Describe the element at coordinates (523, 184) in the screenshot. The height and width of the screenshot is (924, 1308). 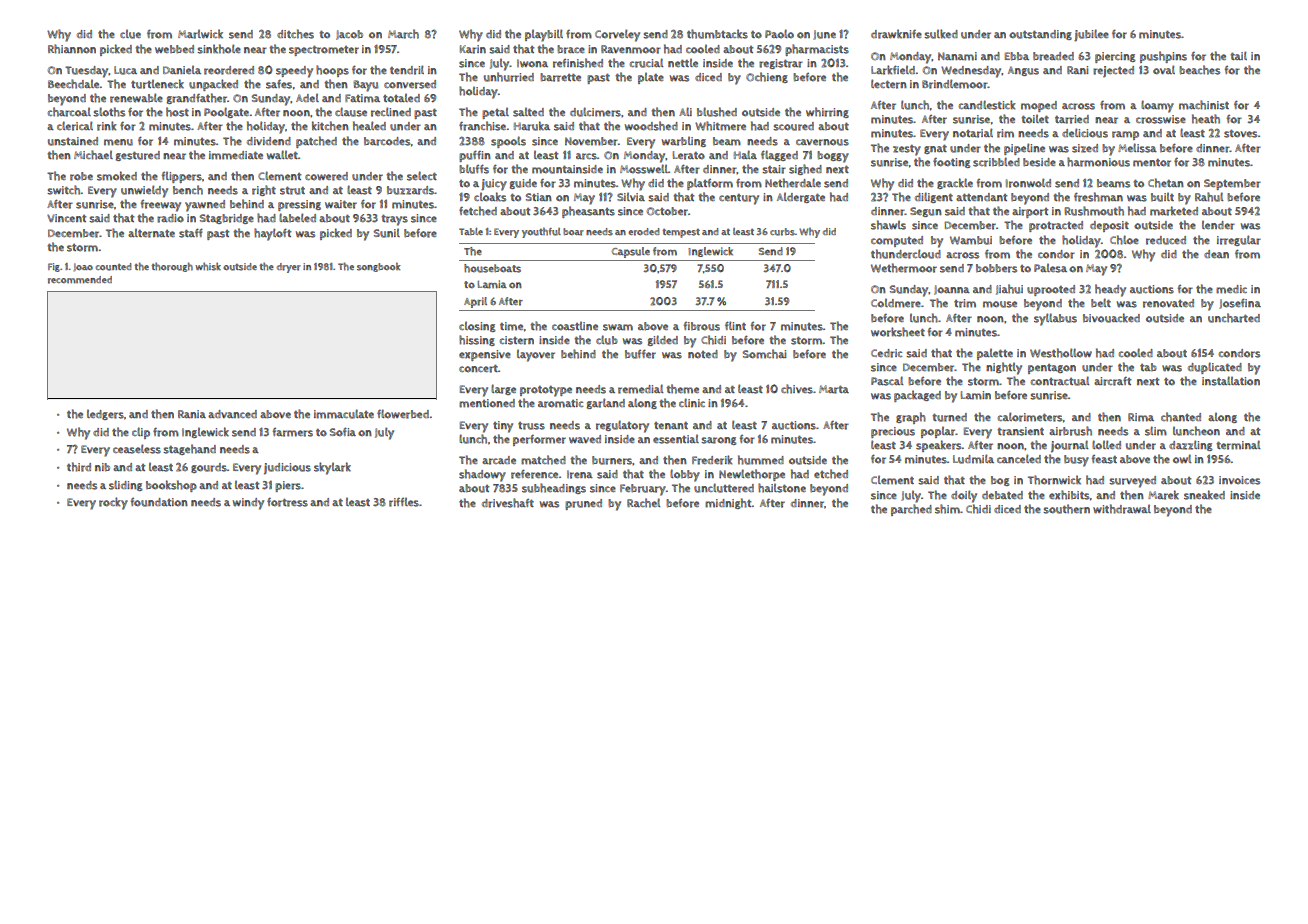
I see `guide` at that location.
